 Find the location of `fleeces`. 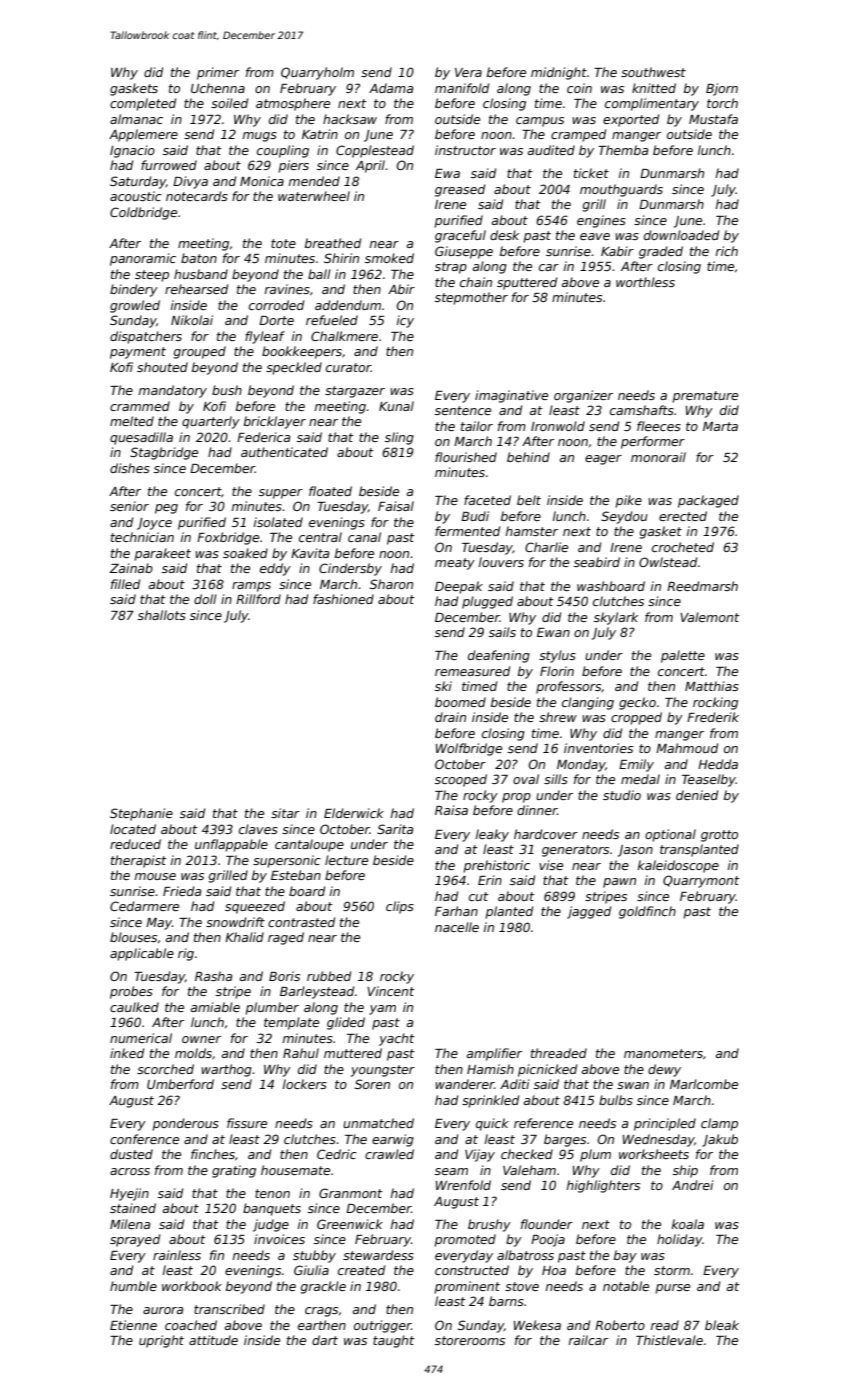

fleeces is located at coordinates (659, 426).
